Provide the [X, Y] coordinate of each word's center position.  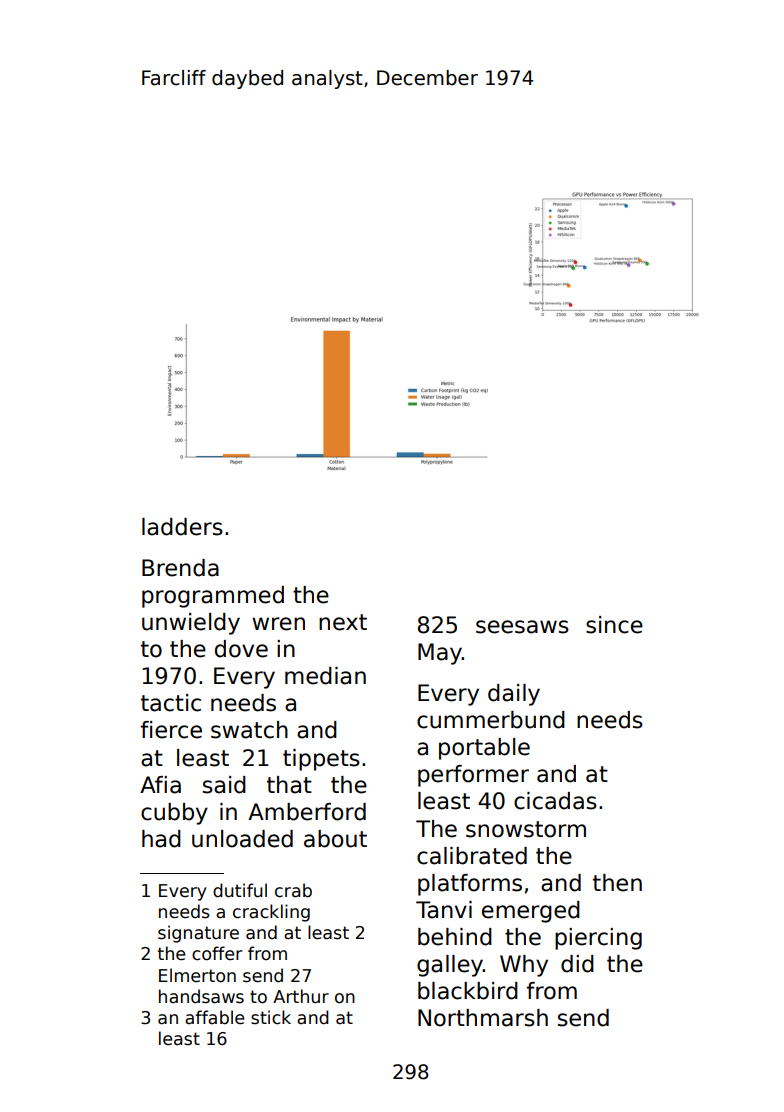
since [614, 625]
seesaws [522, 627]
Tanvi [444, 910]
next [343, 622]
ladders [182, 527]
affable [214, 1017]
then [617, 883]
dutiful [240, 890]
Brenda [180, 568]
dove [241, 649]
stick [271, 1017]
